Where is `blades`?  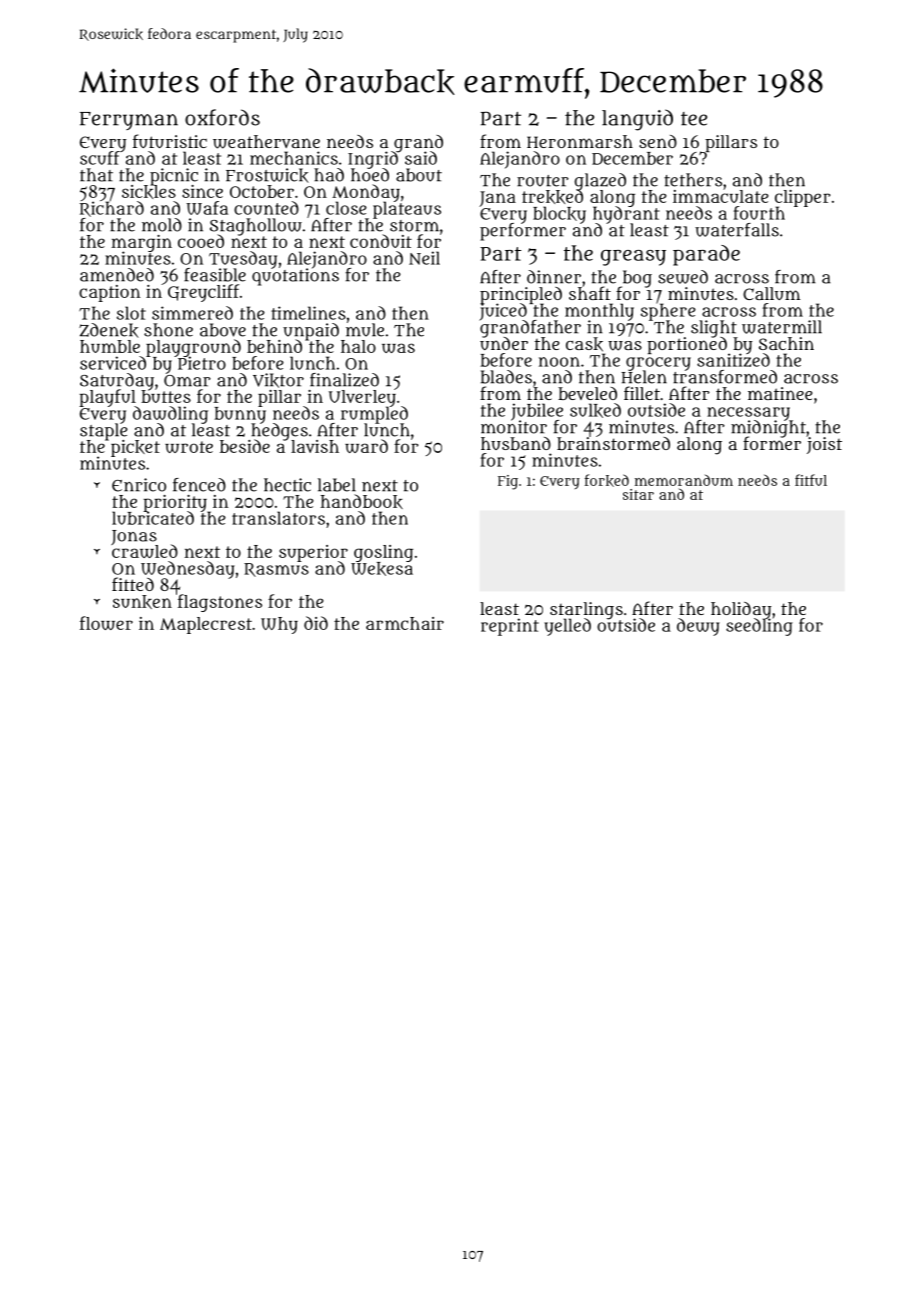 blades is located at coordinates (506, 377).
